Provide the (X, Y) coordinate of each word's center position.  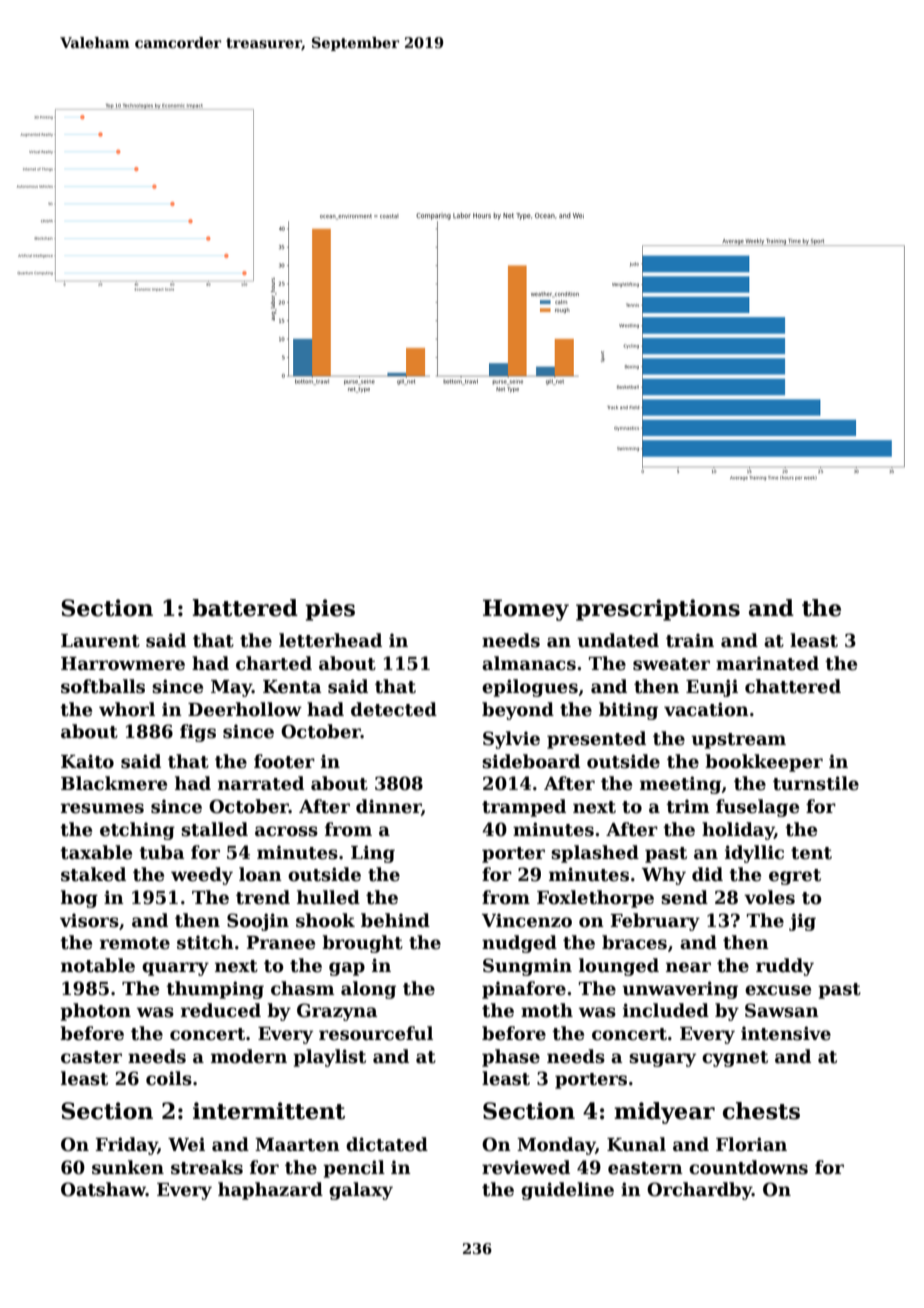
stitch (205, 942)
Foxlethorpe (595, 899)
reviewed (526, 1167)
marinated (767, 663)
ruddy (785, 967)
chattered (793, 686)
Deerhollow (245, 709)
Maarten (297, 1145)
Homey (526, 610)
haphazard (270, 1191)
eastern (645, 1168)
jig (802, 922)
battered (245, 608)
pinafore (524, 990)
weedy (202, 876)
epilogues (530, 688)
